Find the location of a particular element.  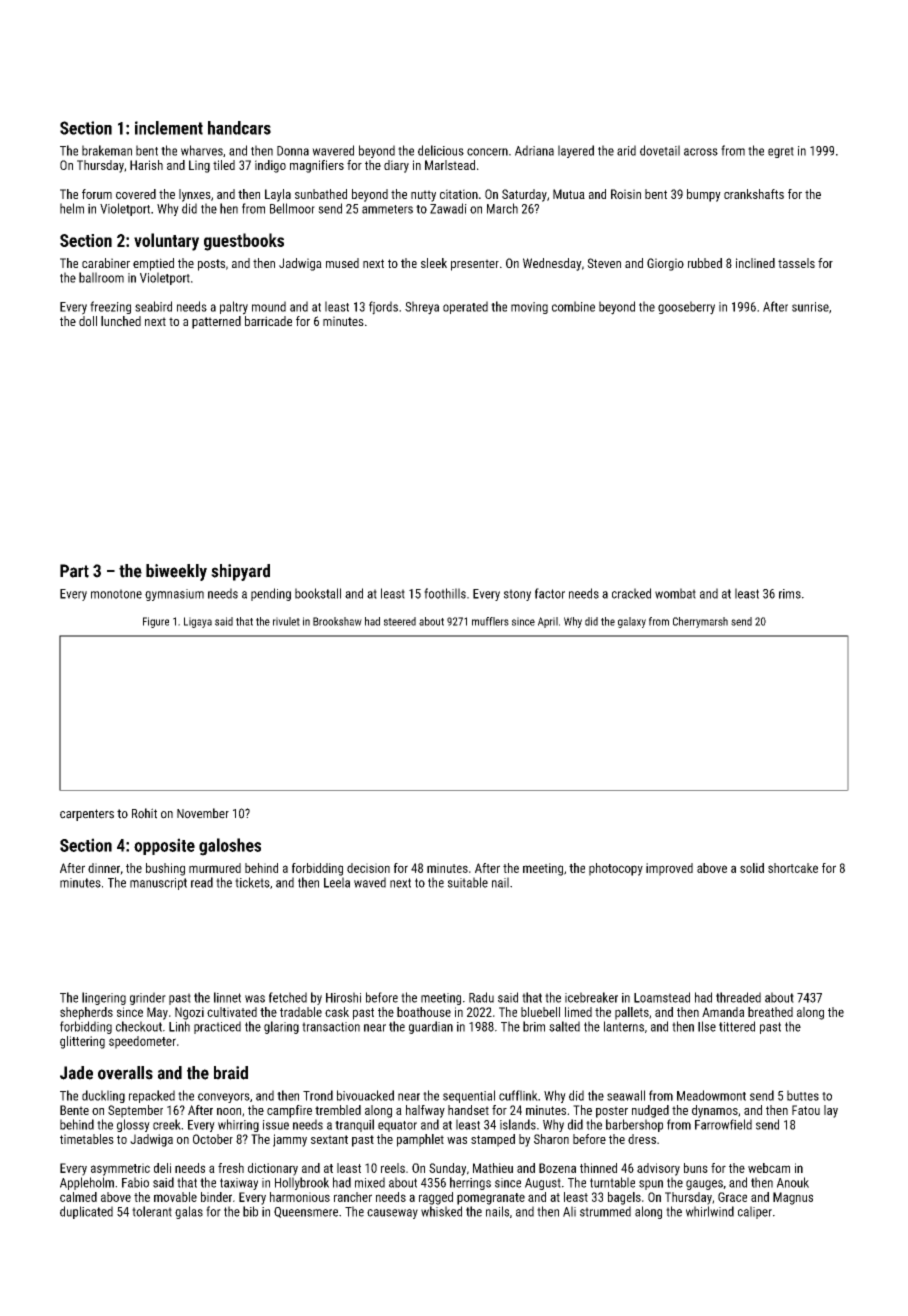

Queensmere is located at coordinates (306, 1212).
